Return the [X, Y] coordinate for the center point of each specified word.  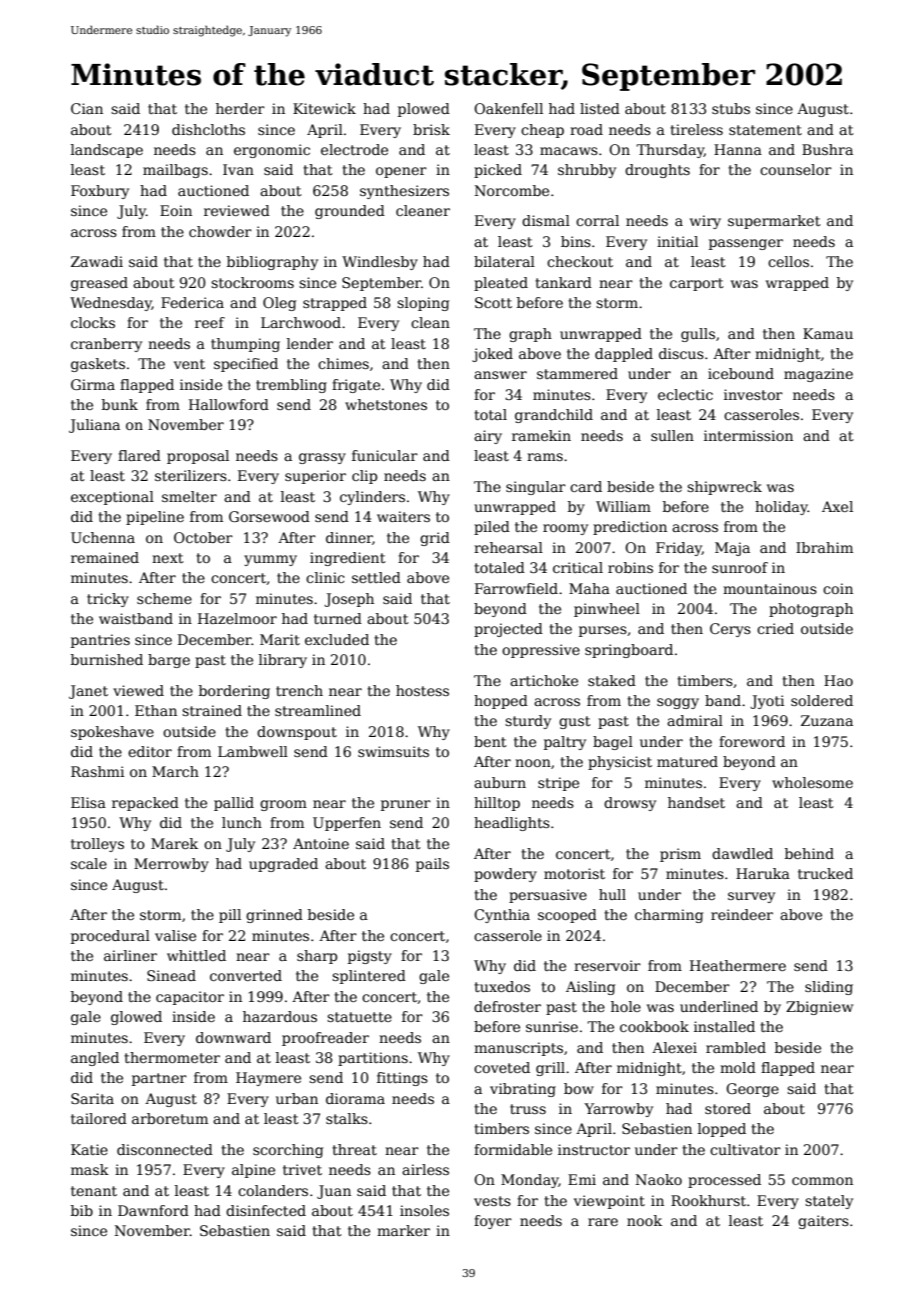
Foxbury [100, 192]
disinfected [266, 1210]
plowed [424, 110]
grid [435, 539]
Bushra [827, 149]
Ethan [156, 710]
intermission [748, 435]
